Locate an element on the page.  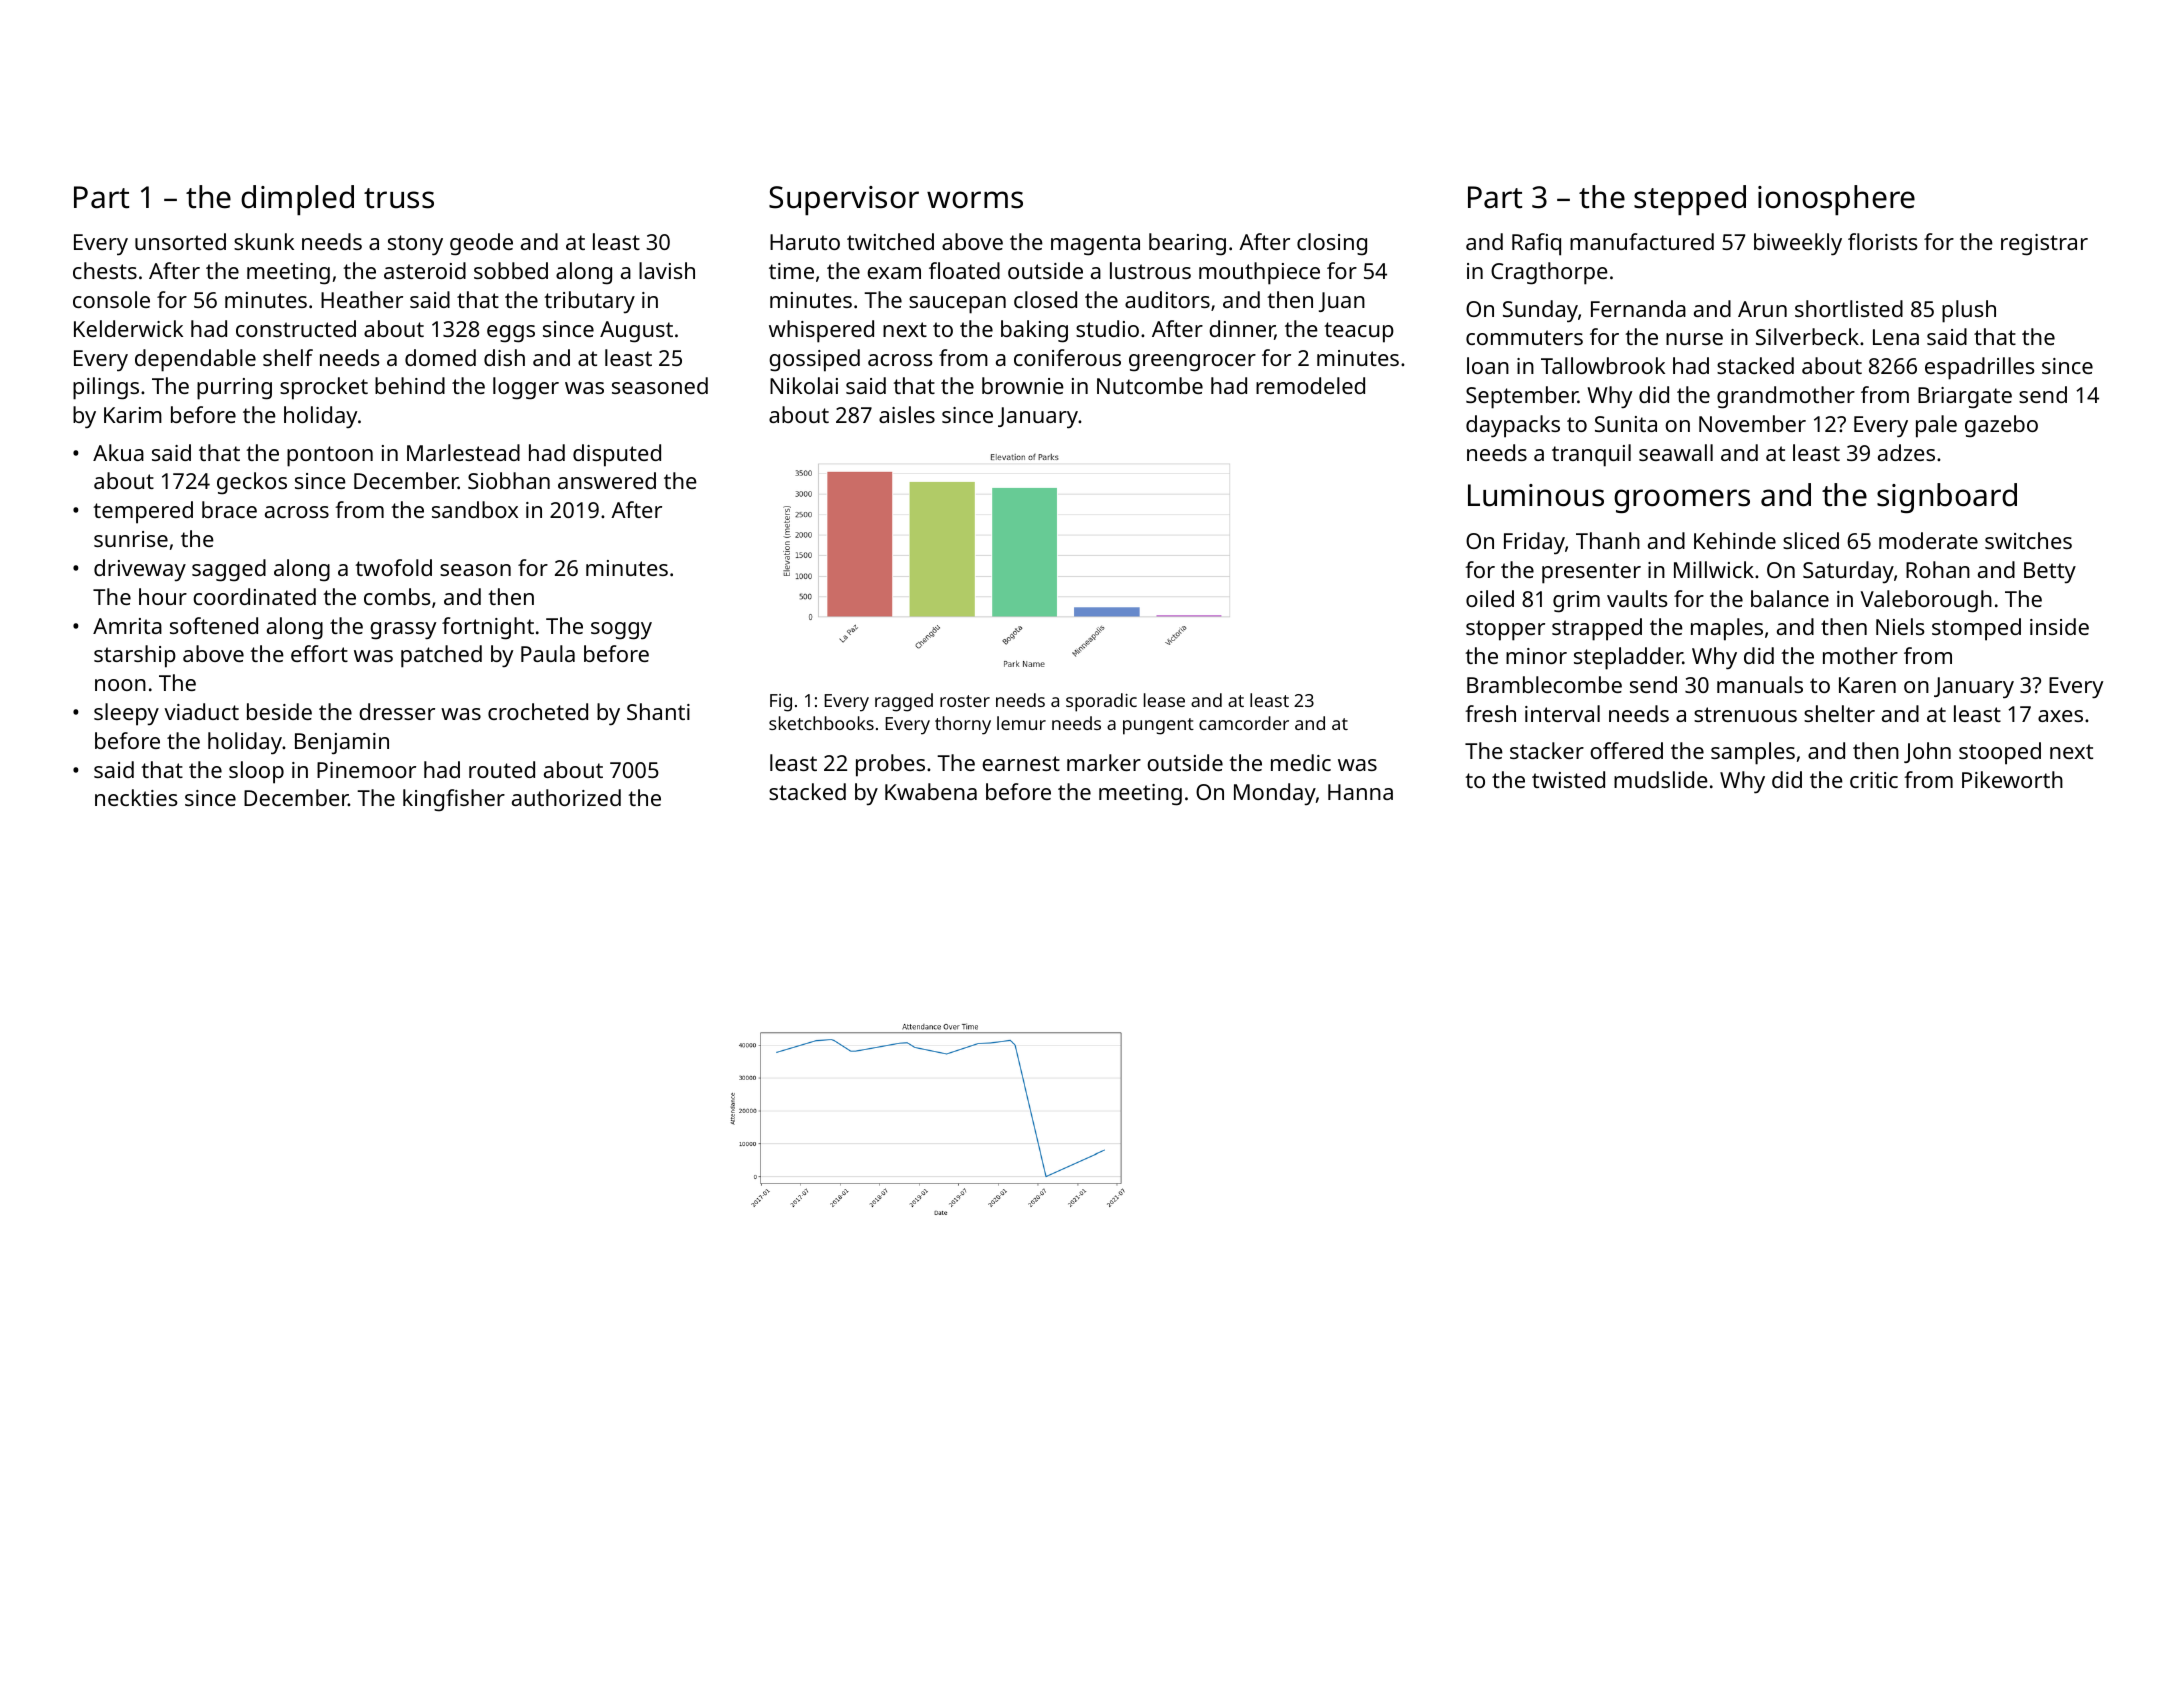
Niels is located at coordinates (1900, 626).
